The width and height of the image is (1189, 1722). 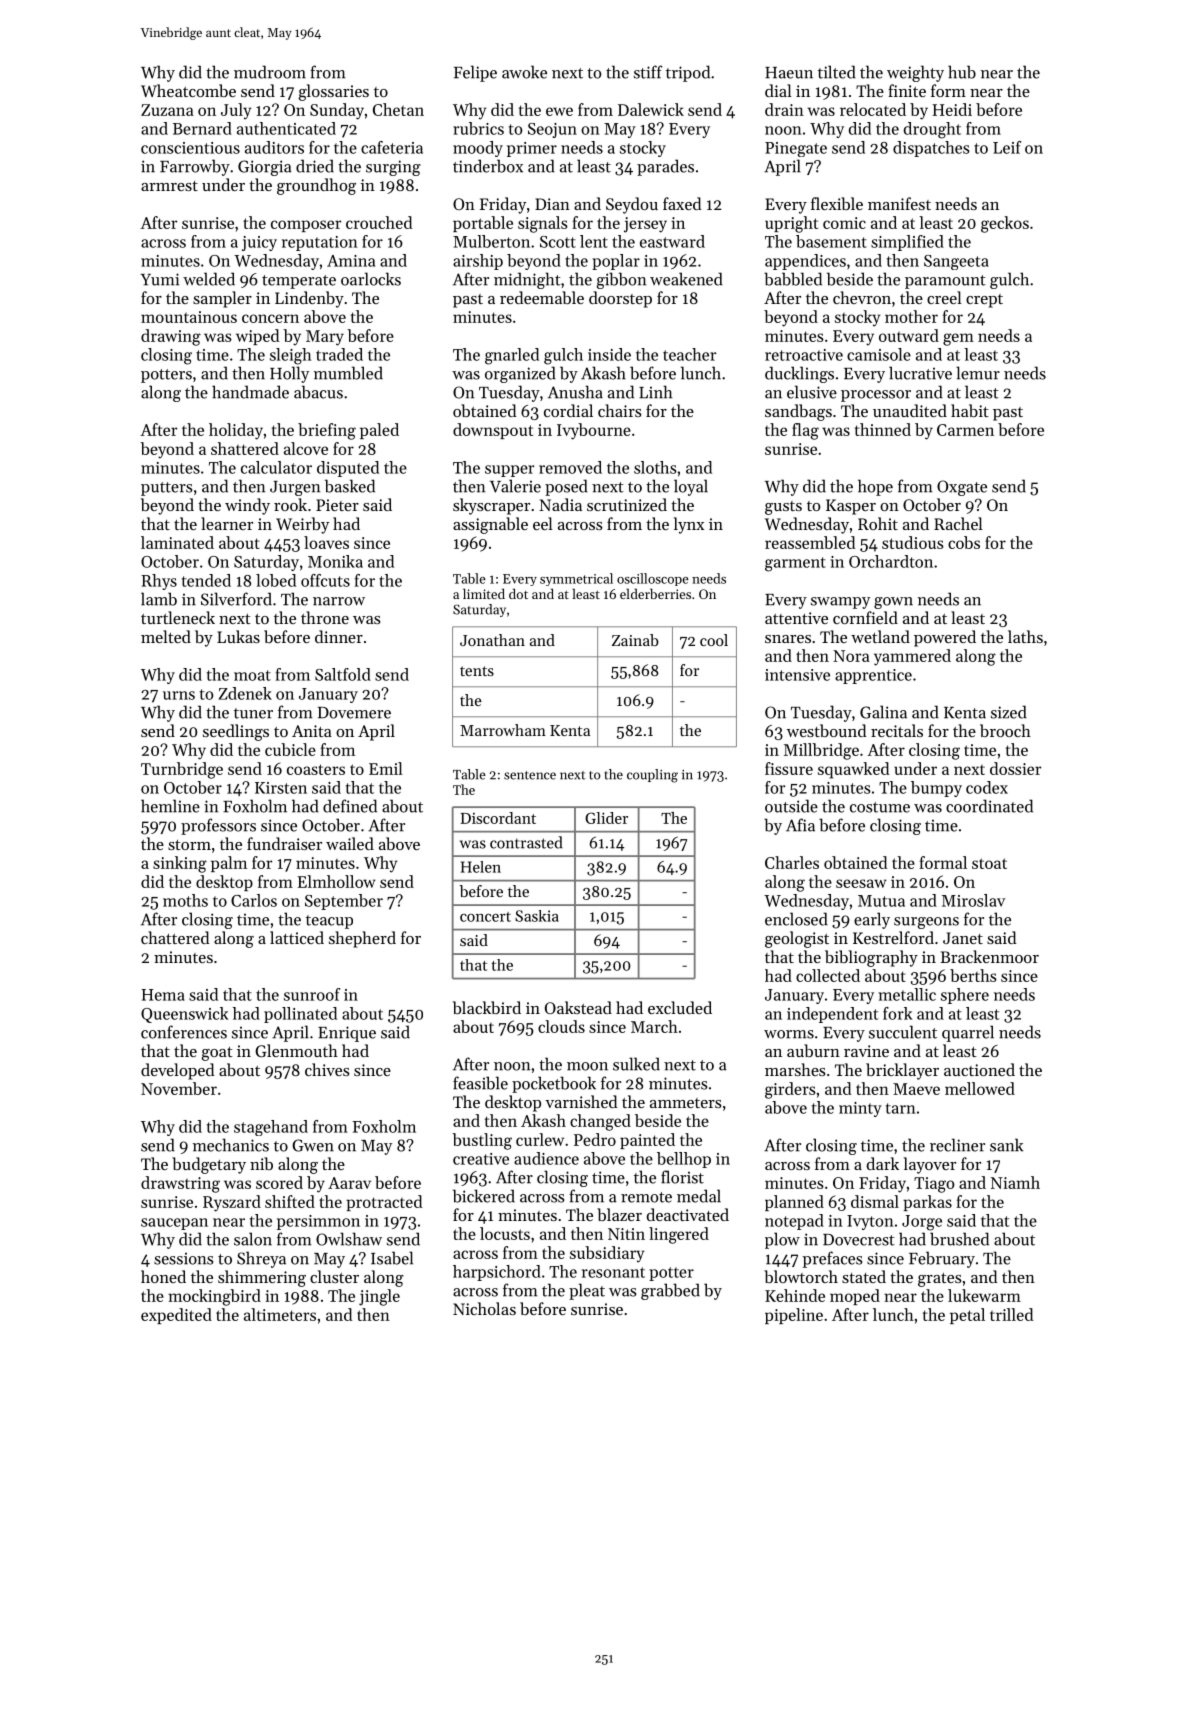 I want to click on fundraiser, so click(x=284, y=843).
